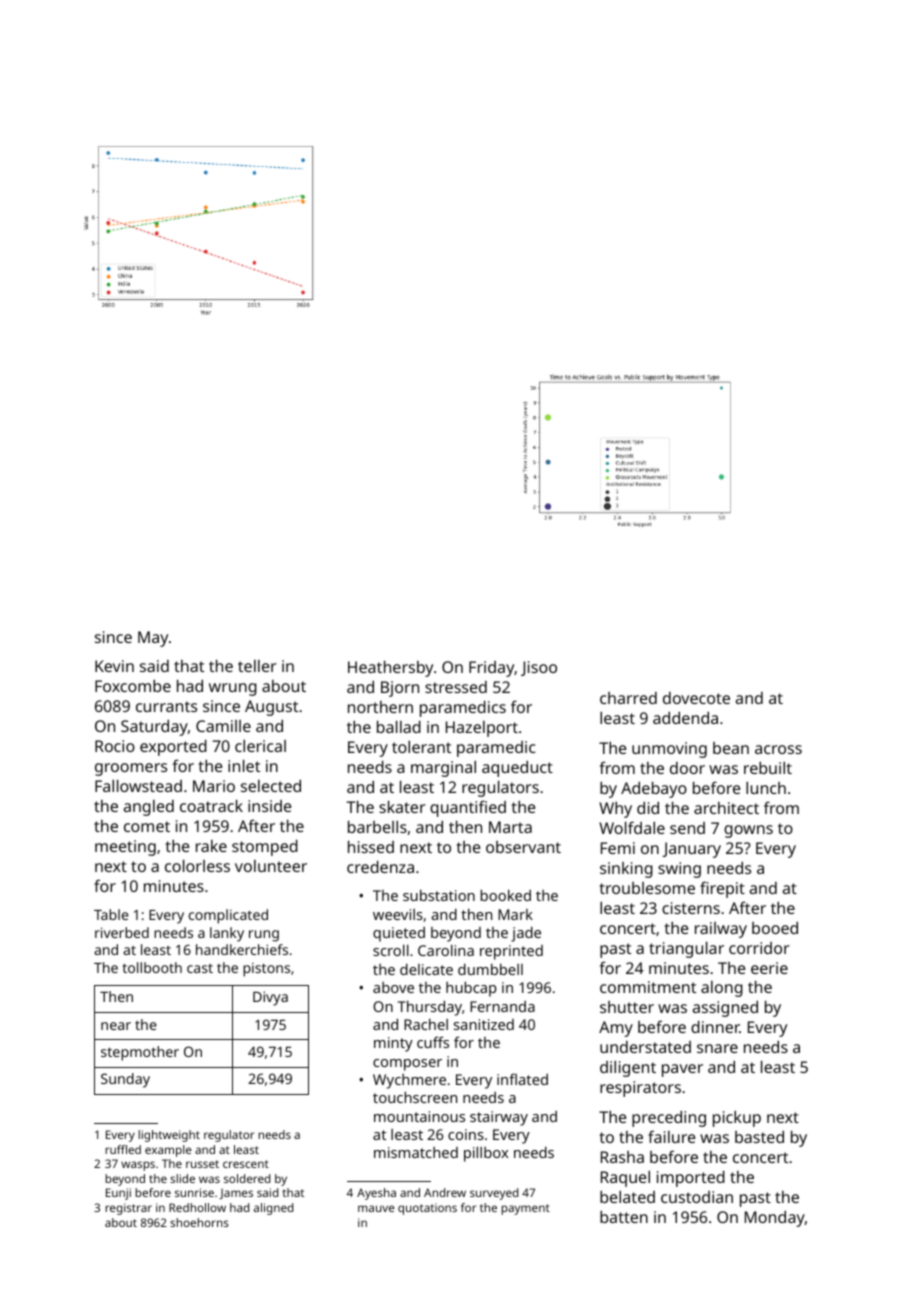 The width and height of the page is (908, 1316). Describe the element at coordinates (691, 908) in the page. I see `cisterns` at that location.
